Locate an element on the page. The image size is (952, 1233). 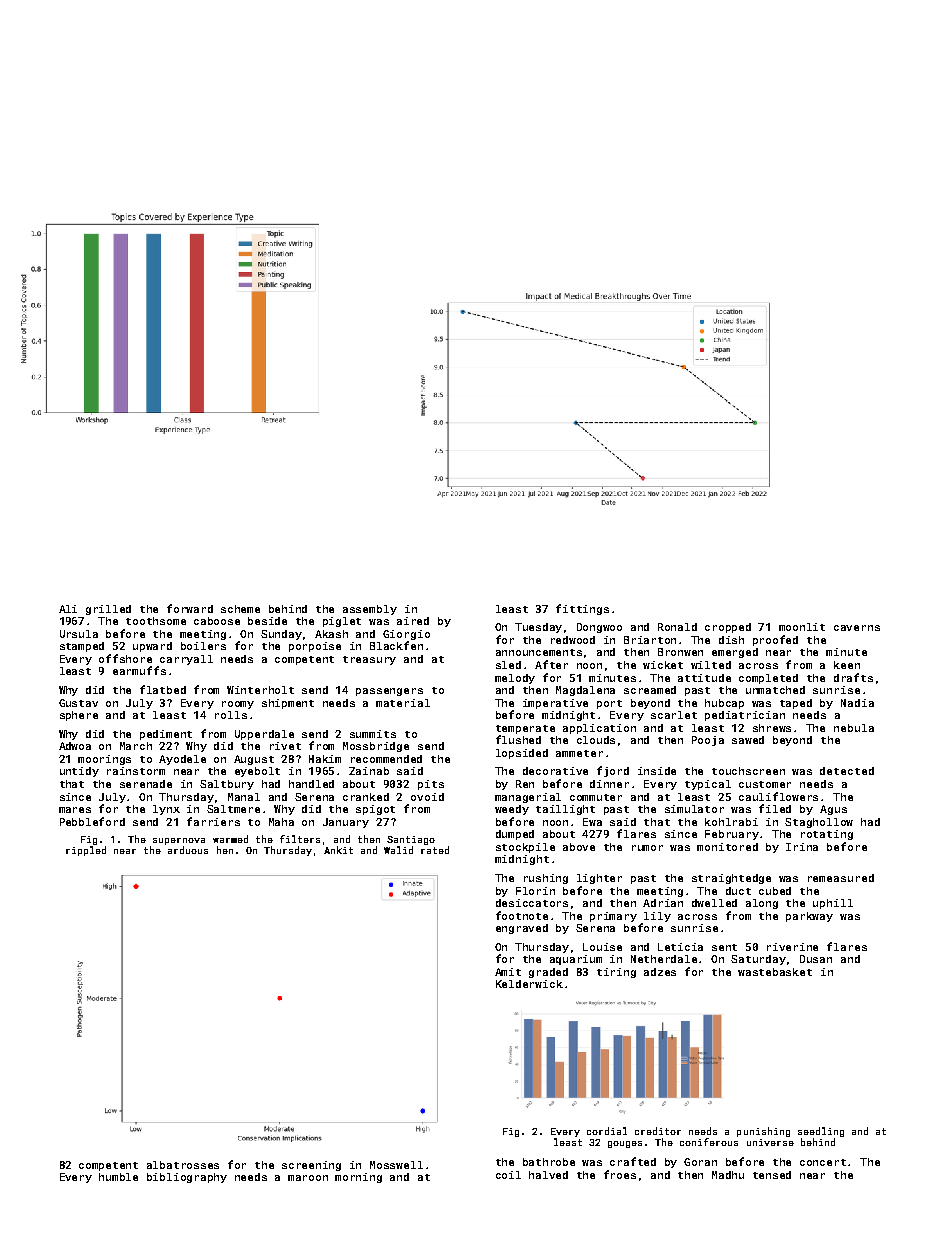
rumor is located at coordinates (647, 848).
